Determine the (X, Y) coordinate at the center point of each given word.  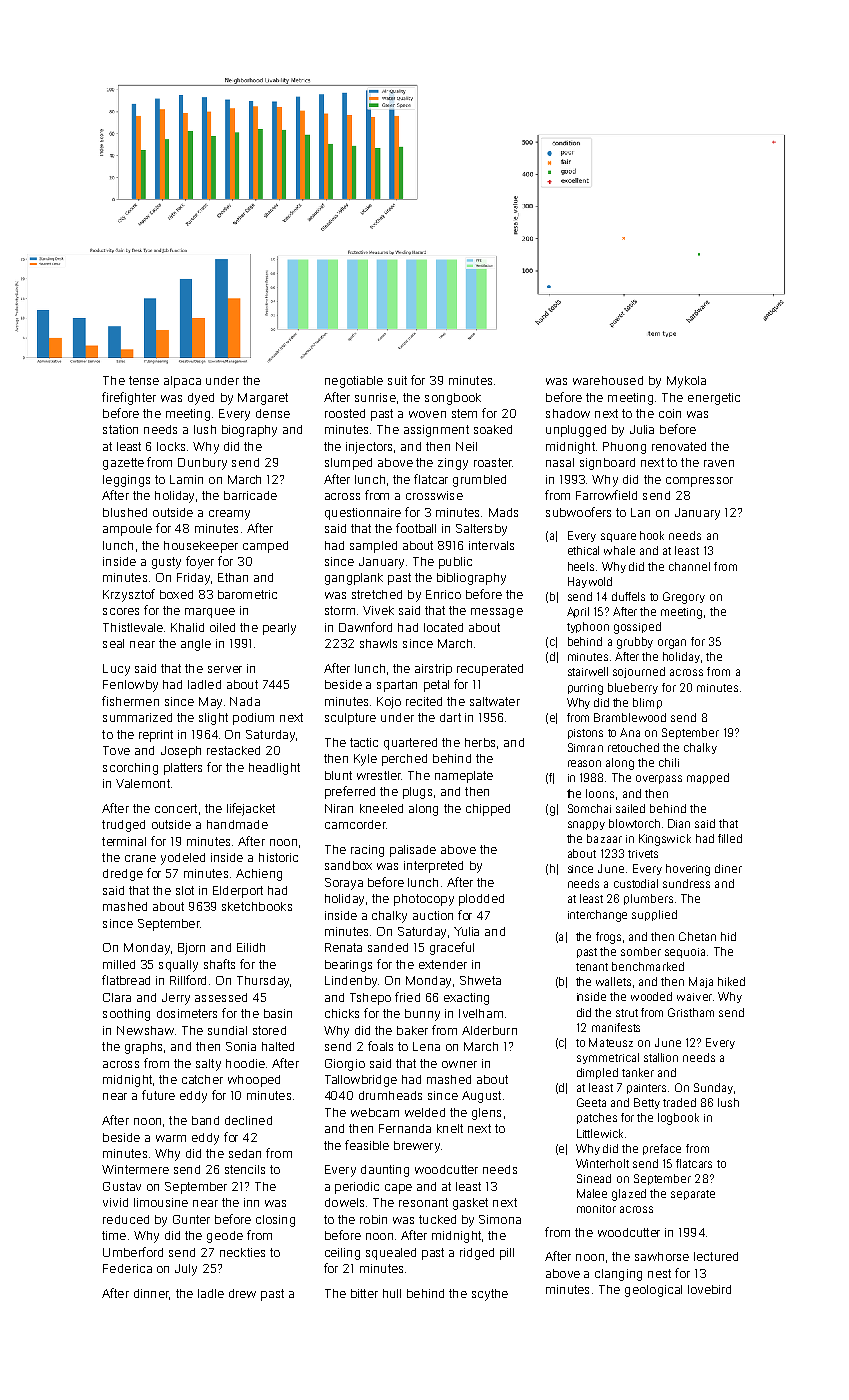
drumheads (390, 1095)
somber (641, 951)
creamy (229, 515)
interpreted (433, 867)
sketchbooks (257, 906)
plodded (481, 900)
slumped (348, 464)
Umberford (133, 1252)
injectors (369, 448)
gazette (123, 464)
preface (662, 1149)
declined (248, 1120)
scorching (130, 769)
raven (719, 463)
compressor (699, 482)
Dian (679, 823)
